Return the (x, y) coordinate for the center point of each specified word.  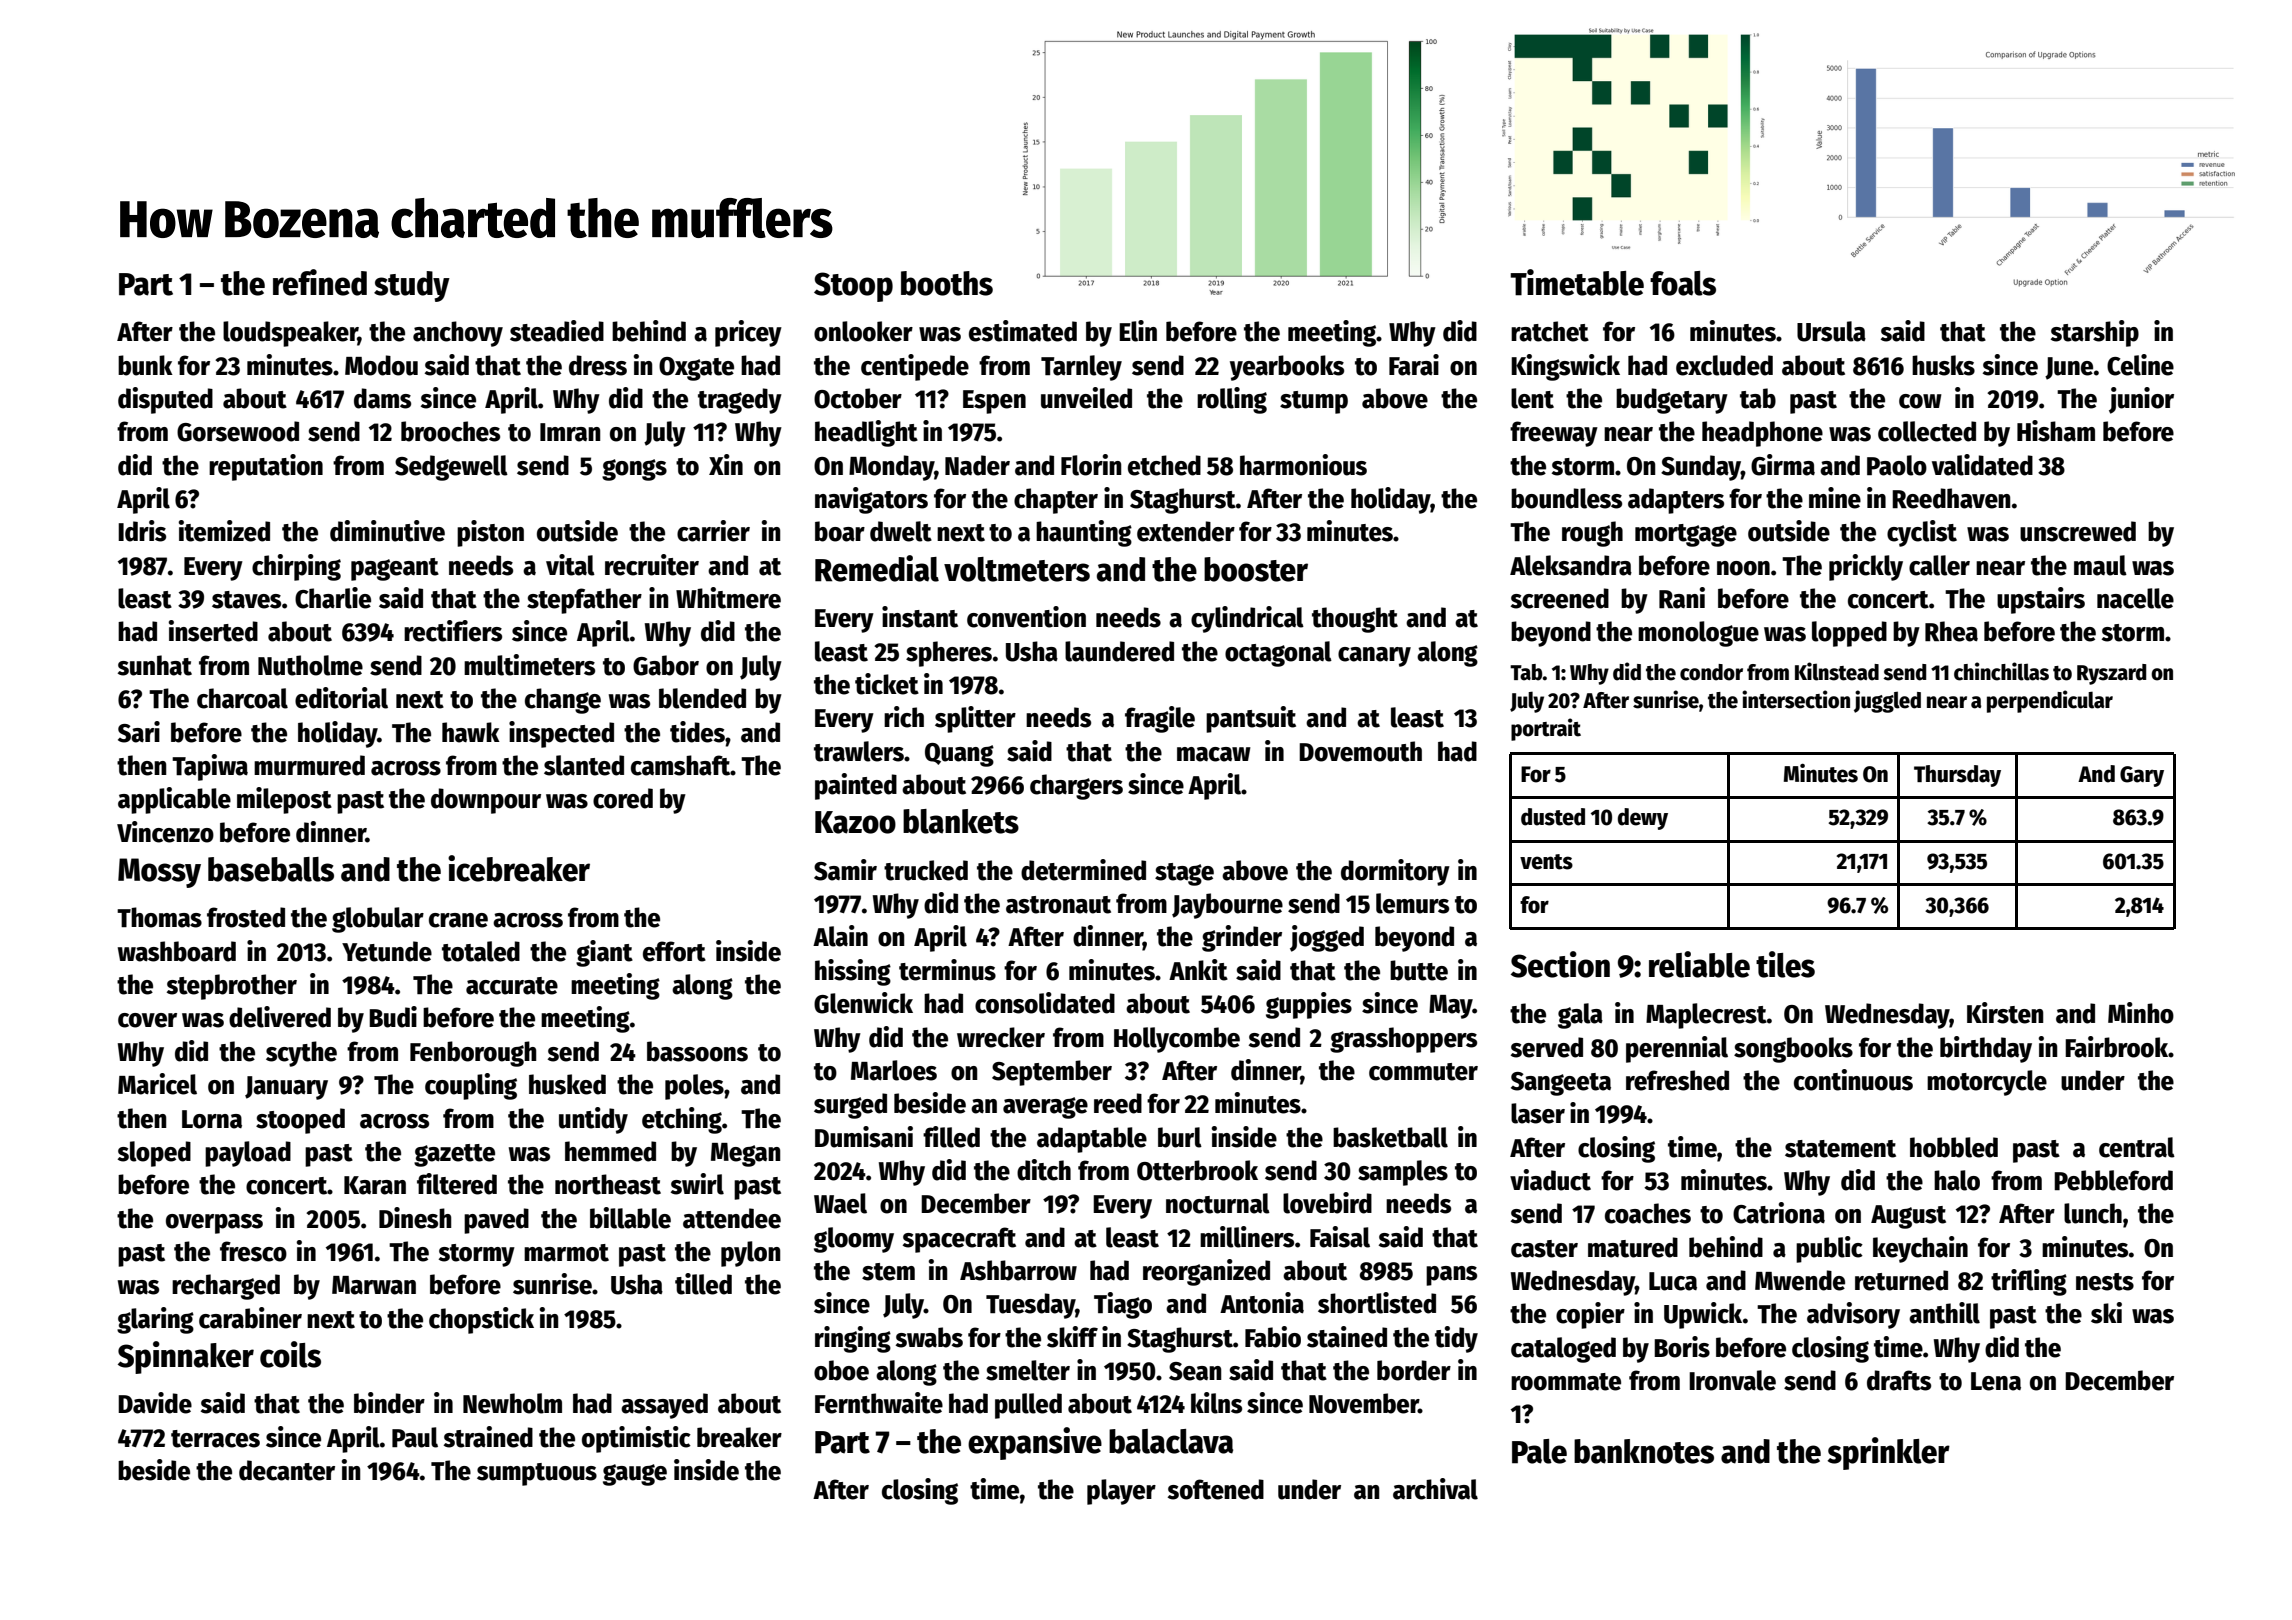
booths (947, 283)
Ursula (1831, 331)
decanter (287, 1470)
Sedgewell (451, 468)
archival (1435, 1489)
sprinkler (1888, 1453)
